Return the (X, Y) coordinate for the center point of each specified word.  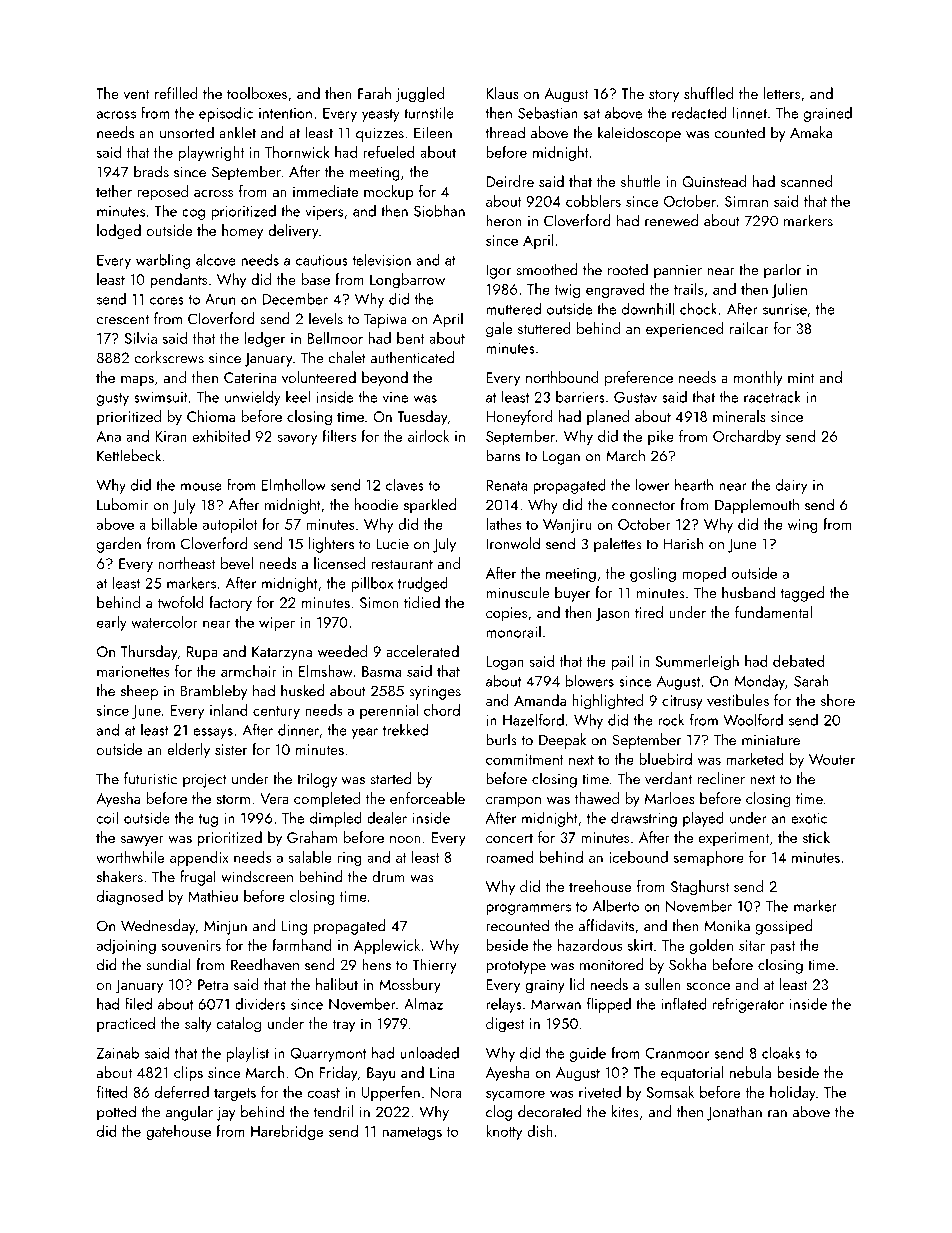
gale (499, 330)
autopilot (230, 525)
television (381, 259)
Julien (789, 290)
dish (540, 1131)
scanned (807, 181)
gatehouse (178, 1132)
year (365, 733)
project (205, 780)
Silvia (141, 338)
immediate (325, 191)
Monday (759, 682)
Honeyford (519, 418)
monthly (758, 379)
